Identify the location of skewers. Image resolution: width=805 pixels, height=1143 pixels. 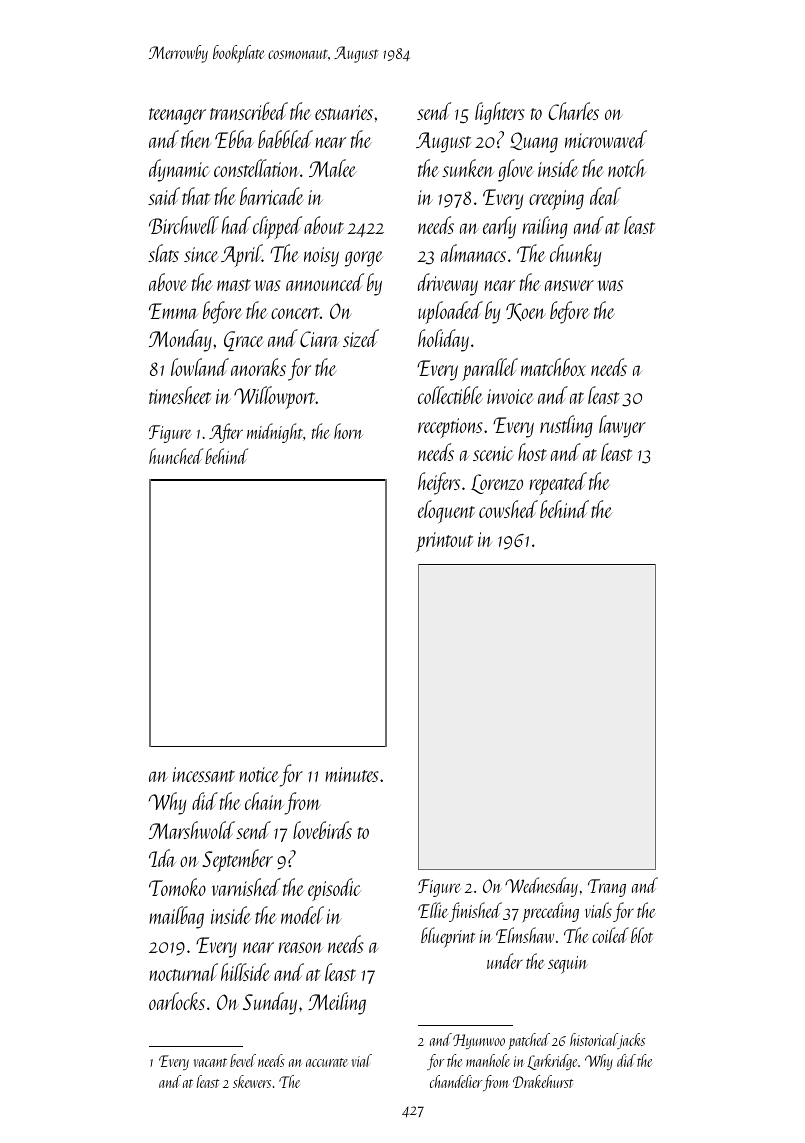
(252, 1081).
